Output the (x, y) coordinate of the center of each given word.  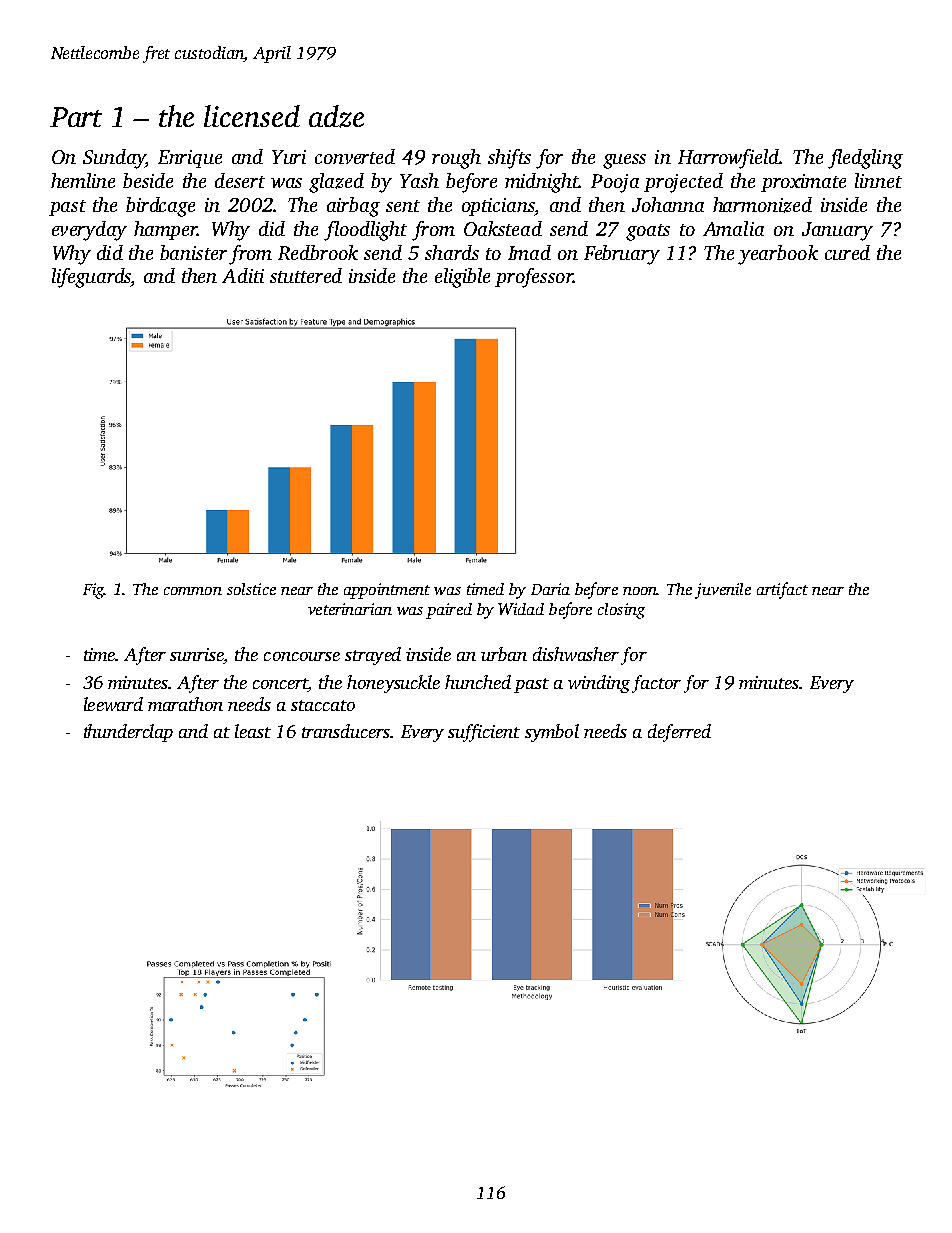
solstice (251, 589)
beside (148, 180)
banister (193, 252)
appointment (387, 591)
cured (847, 252)
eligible (462, 278)
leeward (113, 704)
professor (534, 278)
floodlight (365, 231)
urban (504, 654)
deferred (679, 733)
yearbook (778, 255)
